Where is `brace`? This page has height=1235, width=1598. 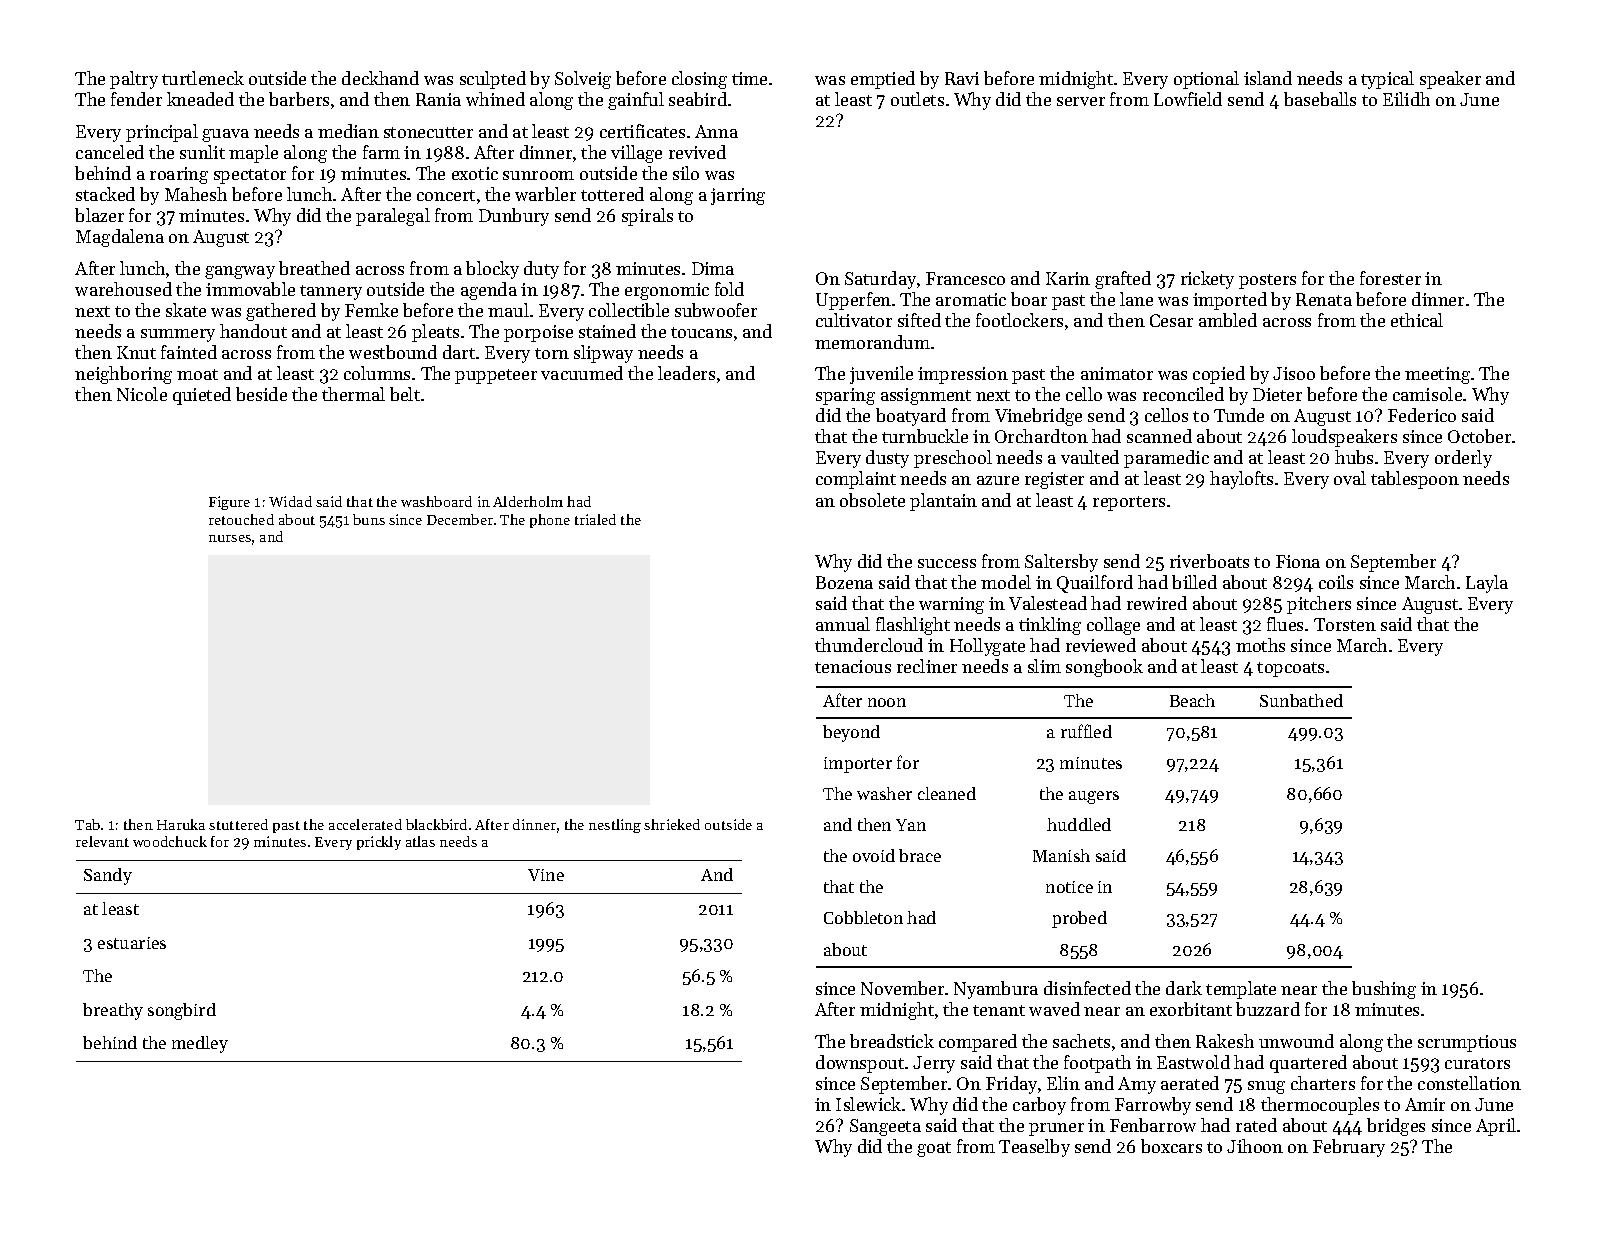 brace is located at coordinates (920, 855).
